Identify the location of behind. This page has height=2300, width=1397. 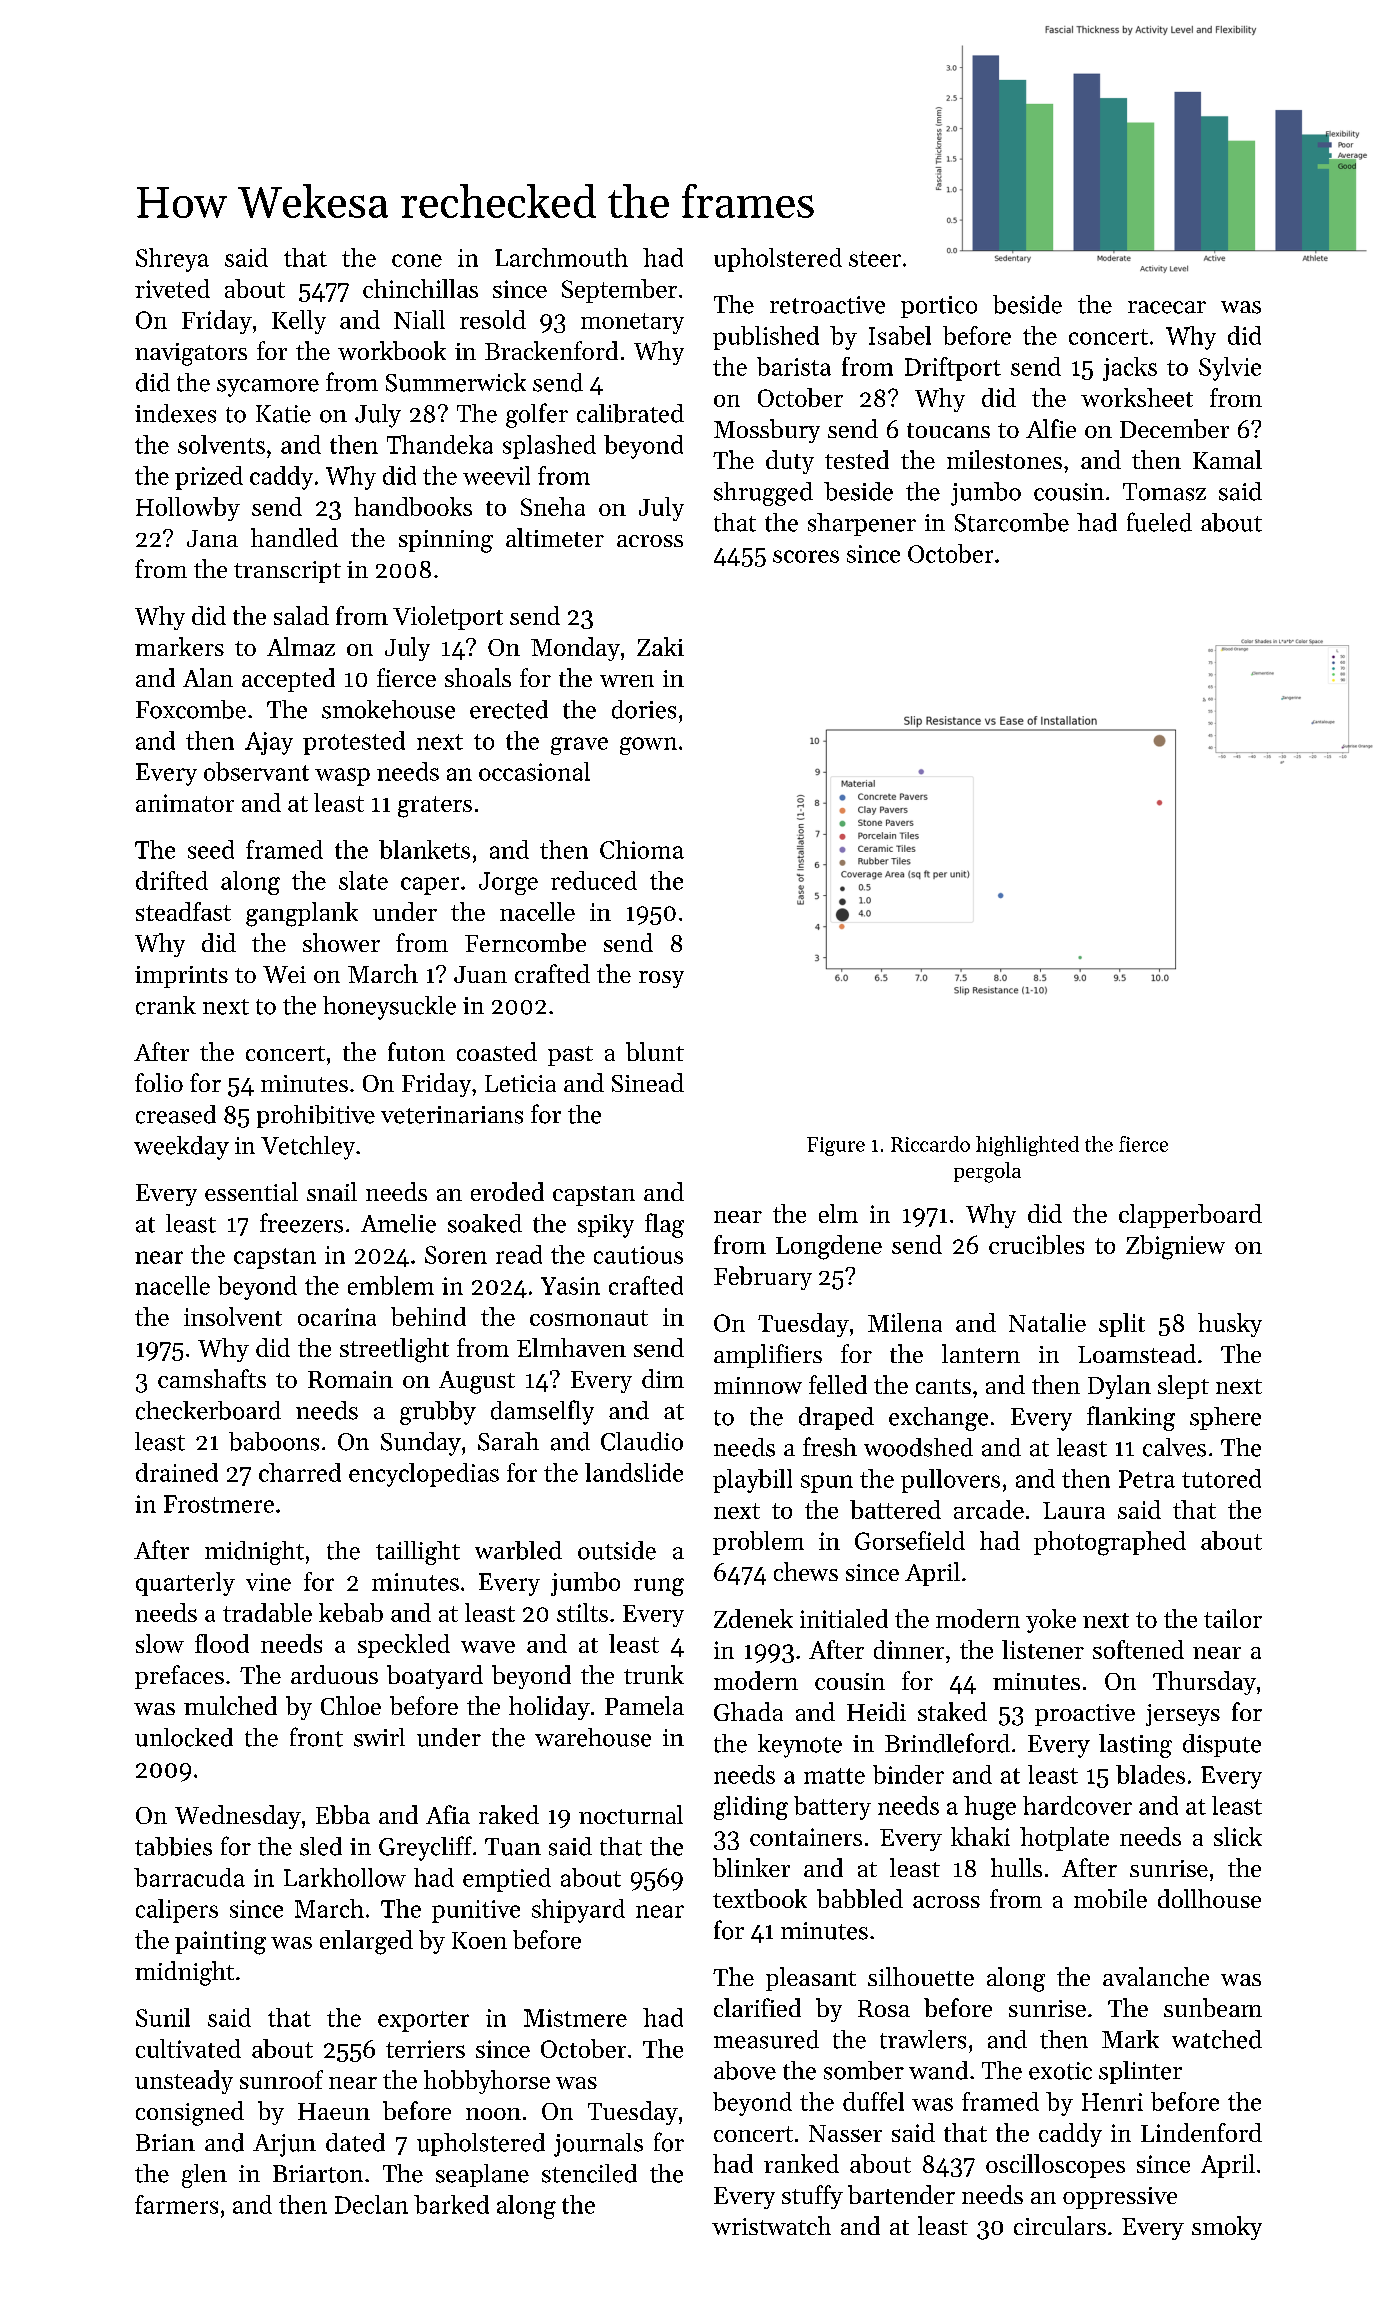
(428, 1316).
